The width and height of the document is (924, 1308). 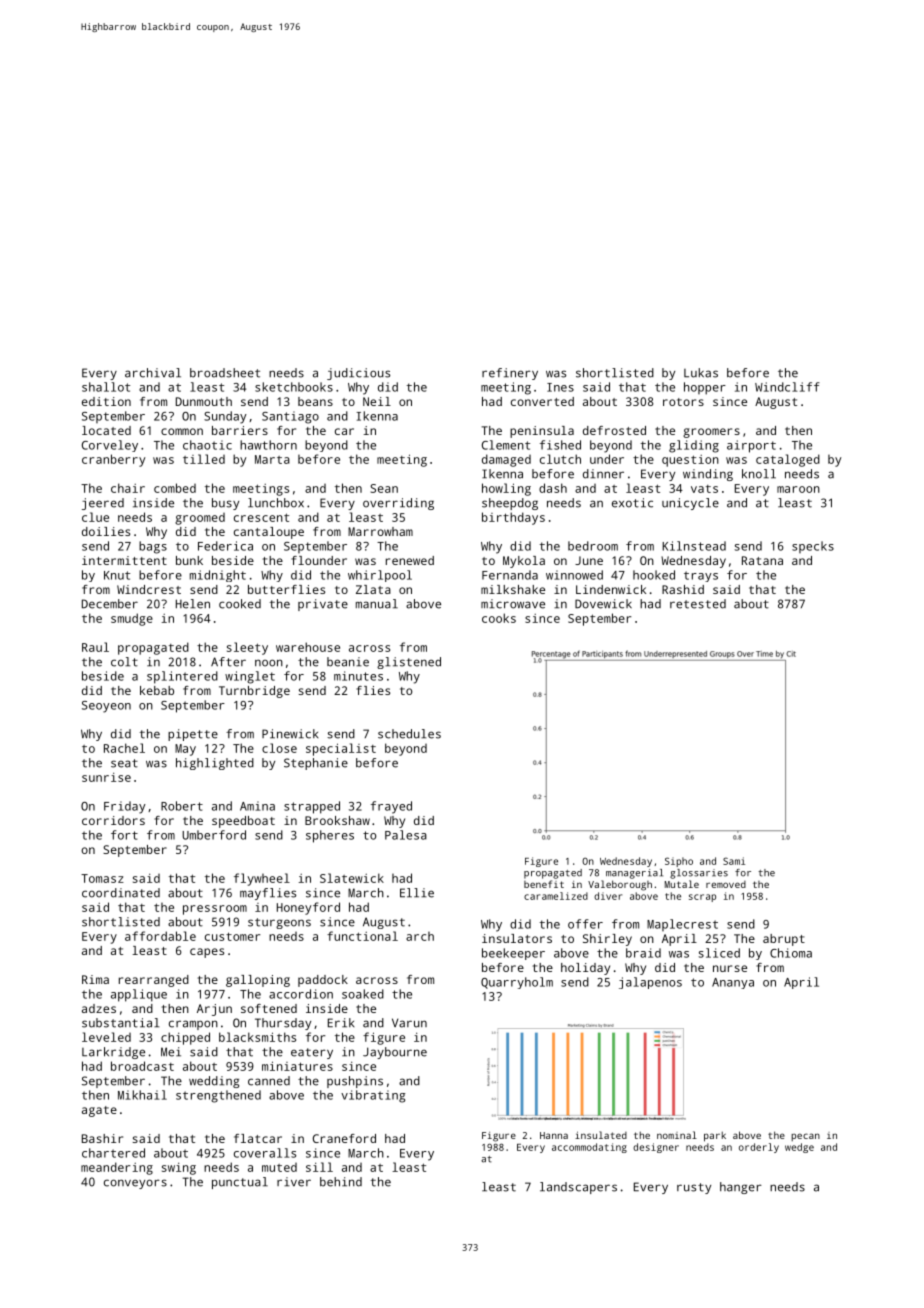 What do you see at coordinates (204, 401) in the document?
I see `Dunmouth` at bounding box center [204, 401].
